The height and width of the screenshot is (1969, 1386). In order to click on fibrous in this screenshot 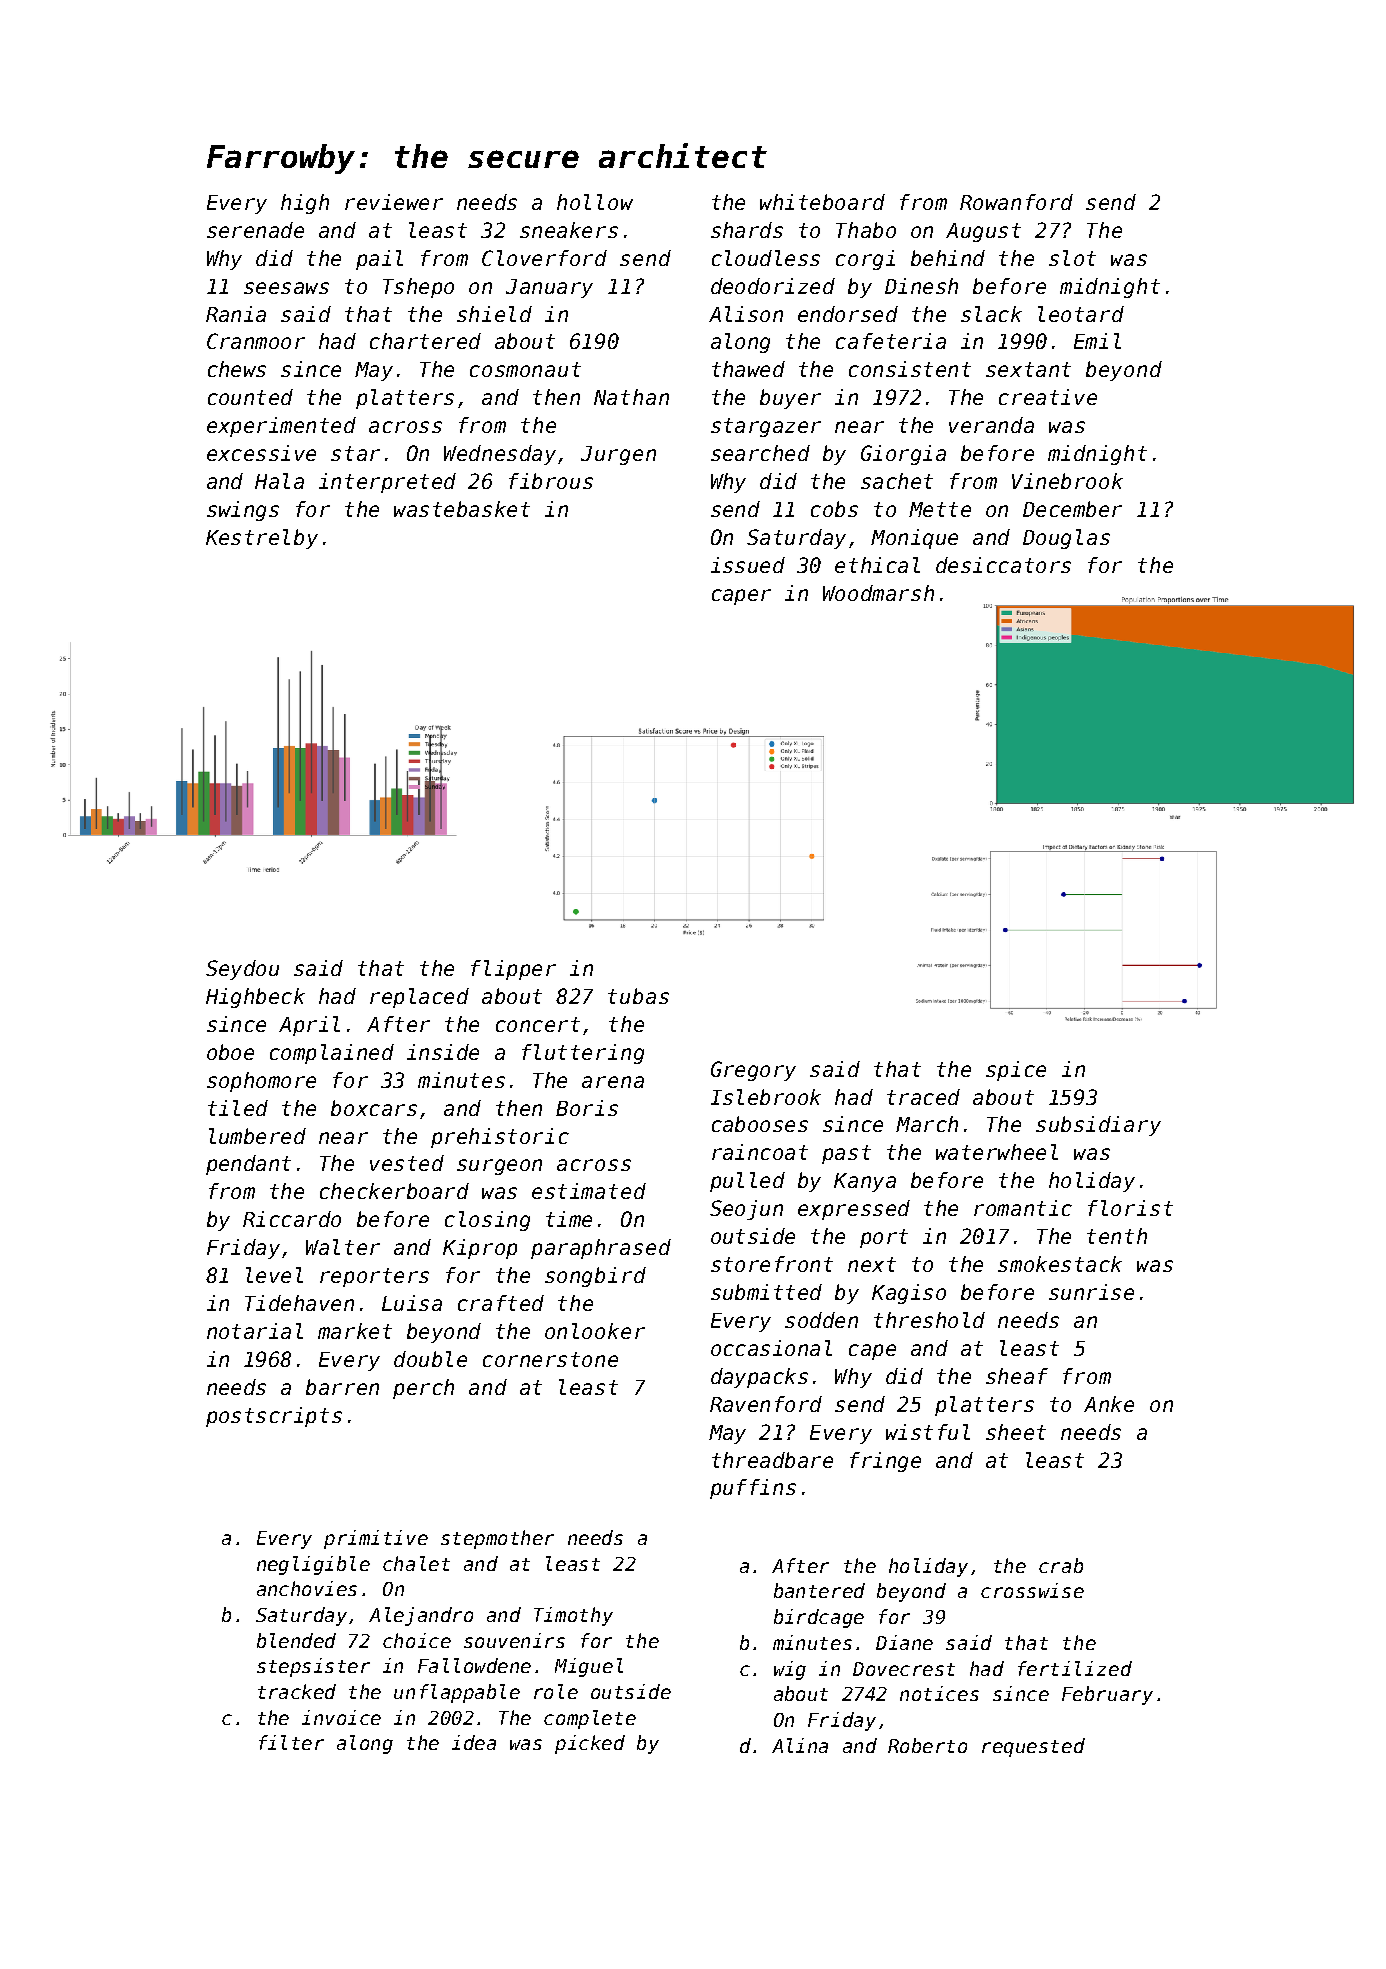, I will do `click(551, 481)`.
